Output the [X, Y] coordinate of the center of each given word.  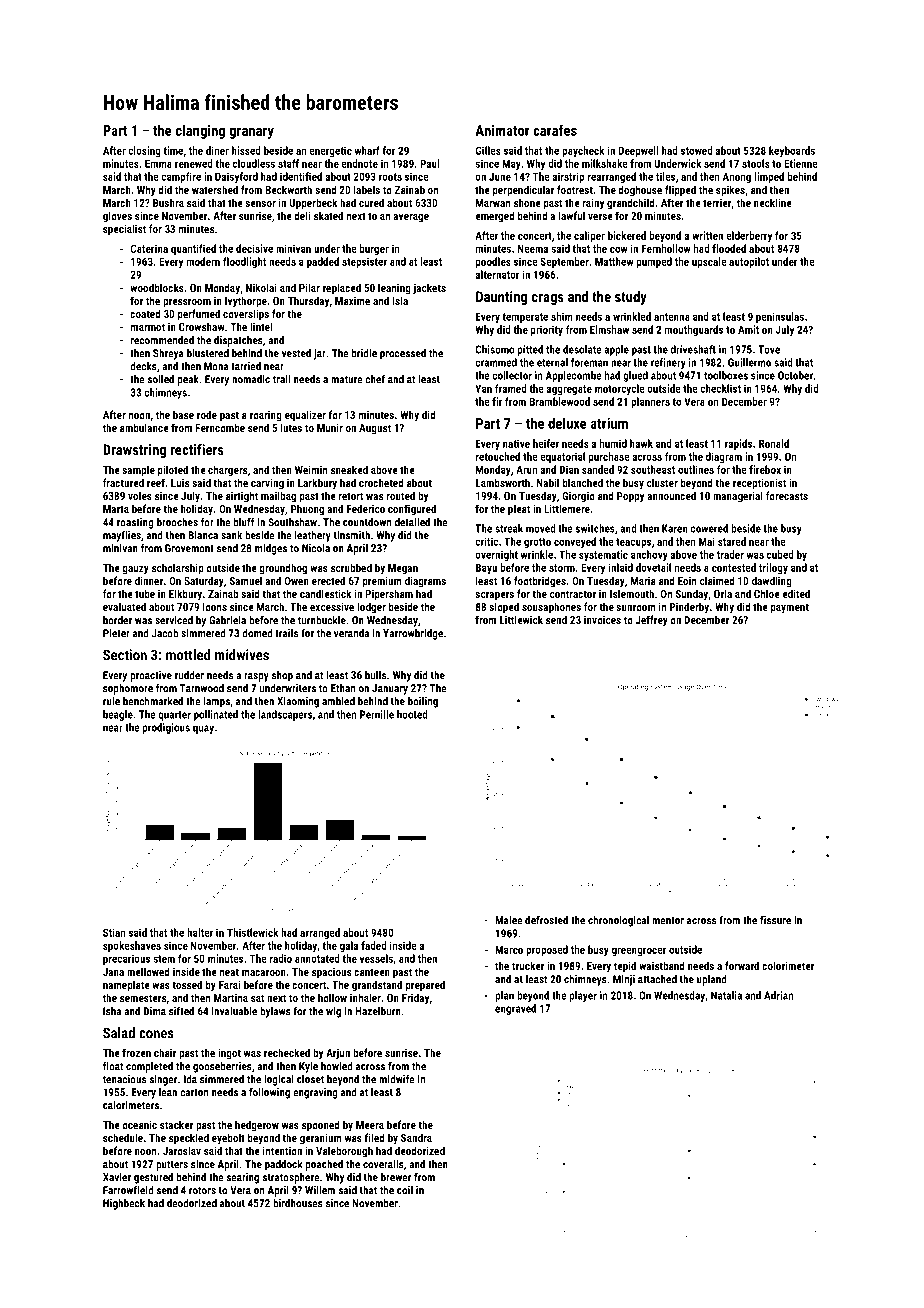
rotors [202, 1191]
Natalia [726, 995]
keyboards [792, 151]
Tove [769, 349]
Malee [509, 920]
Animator [502, 130]
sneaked [349, 469]
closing [144, 151]
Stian [114, 932]
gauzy [135, 570]
